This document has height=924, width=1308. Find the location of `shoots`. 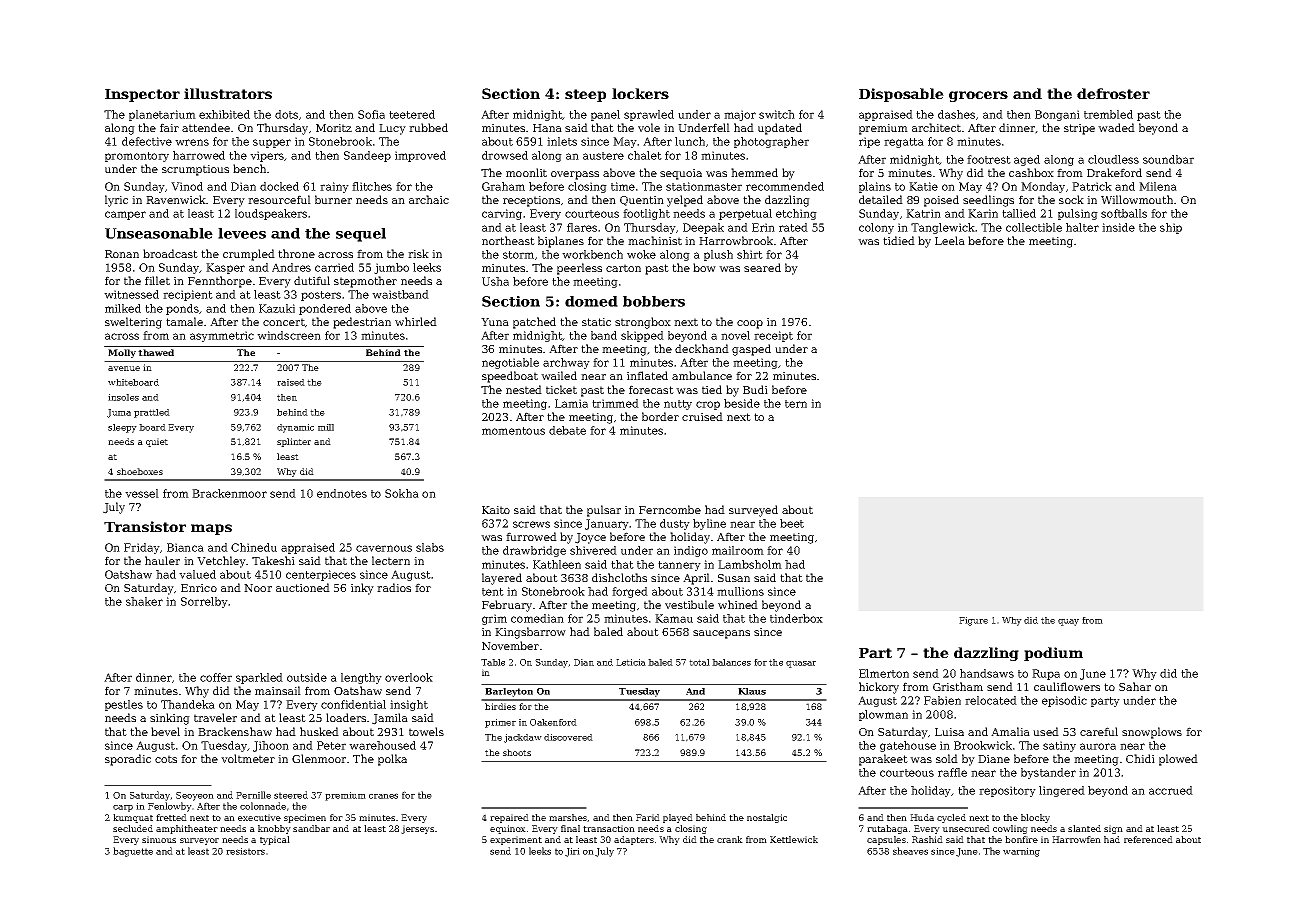

shoots is located at coordinates (517, 752).
